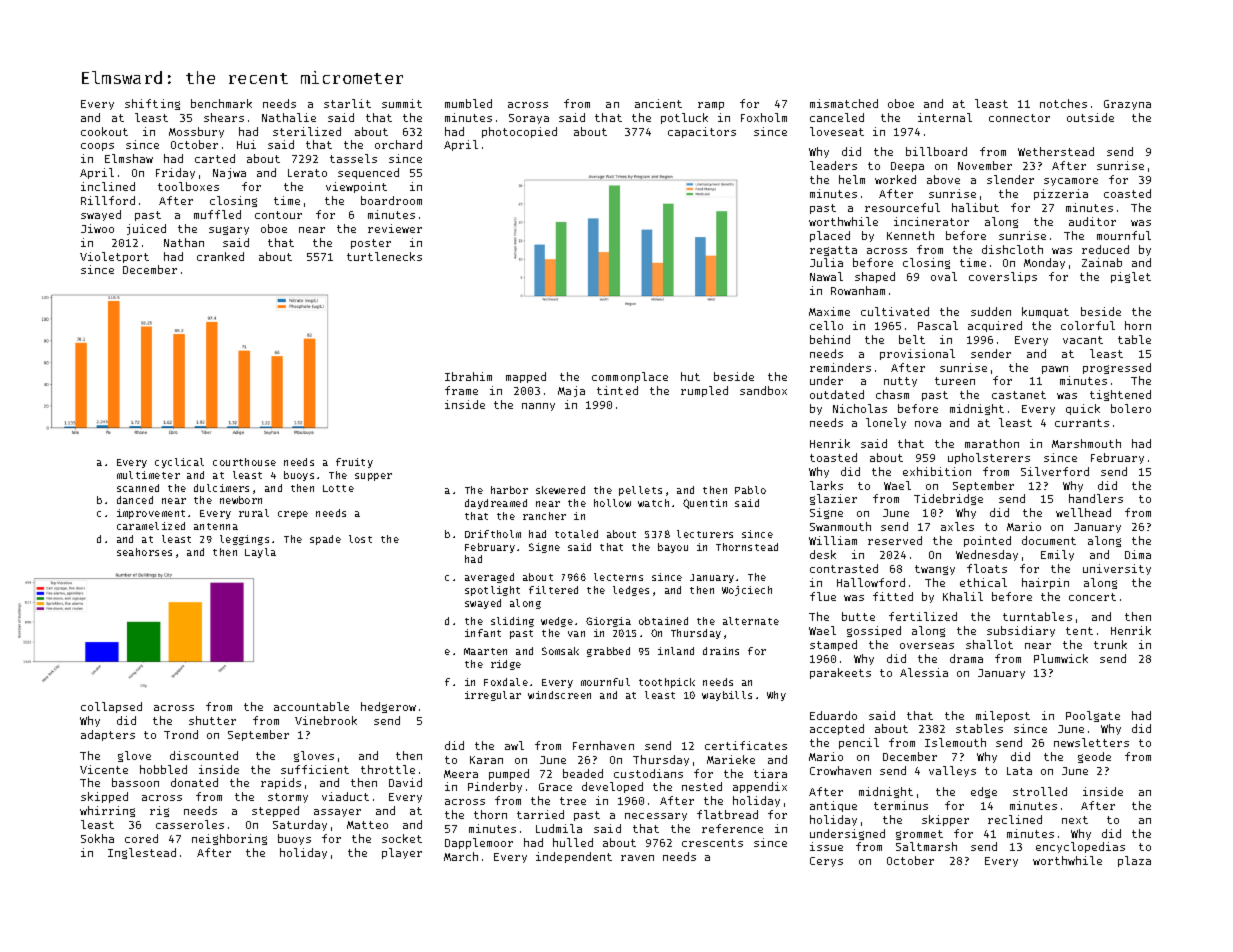 The width and height of the page is (1233, 952). What do you see at coordinates (1003, 716) in the page?
I see `milepost` at bounding box center [1003, 716].
